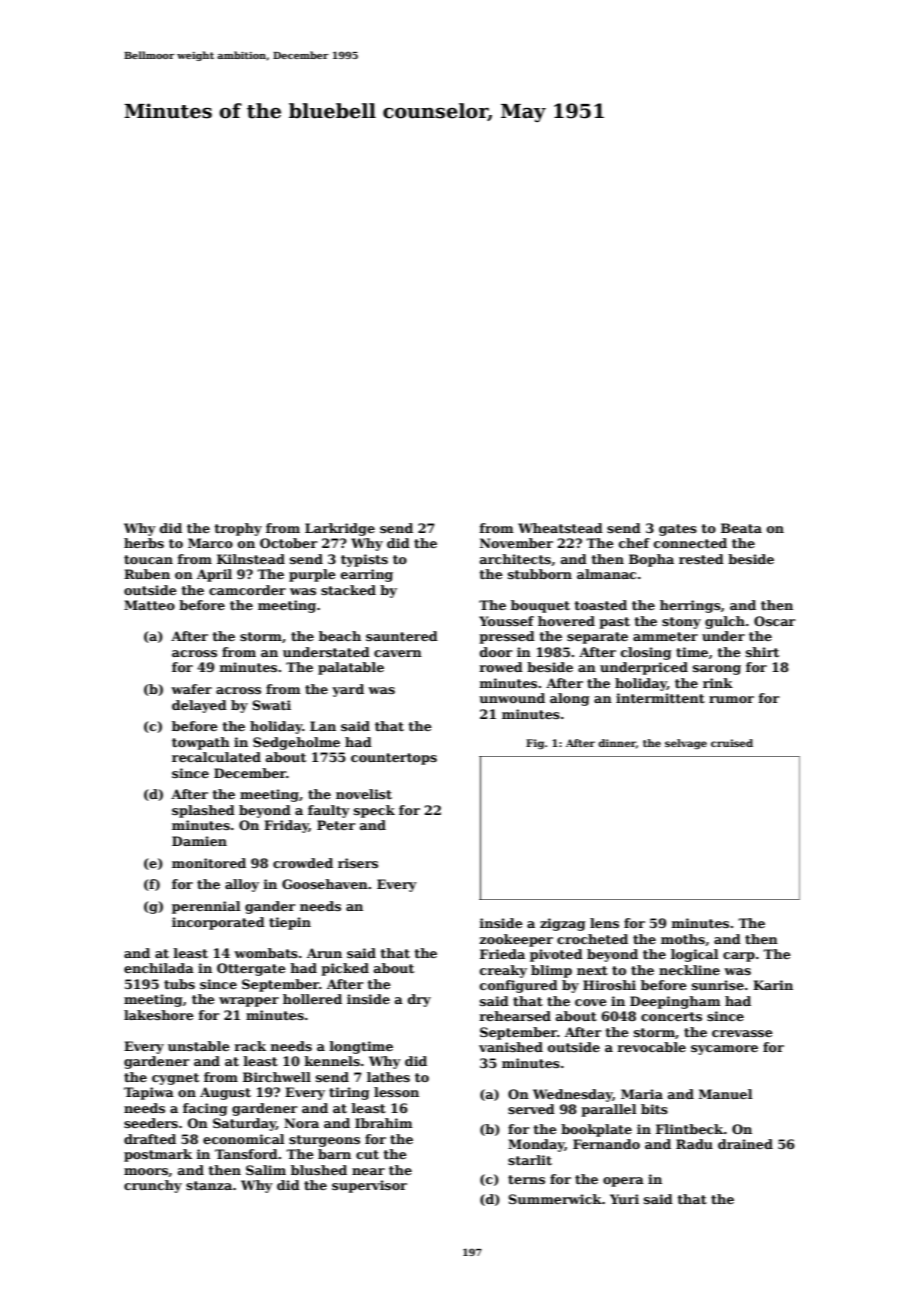 This document has height=1308, width=924. Describe the element at coordinates (324, 1141) in the document. I see `sturgeons` at that location.
